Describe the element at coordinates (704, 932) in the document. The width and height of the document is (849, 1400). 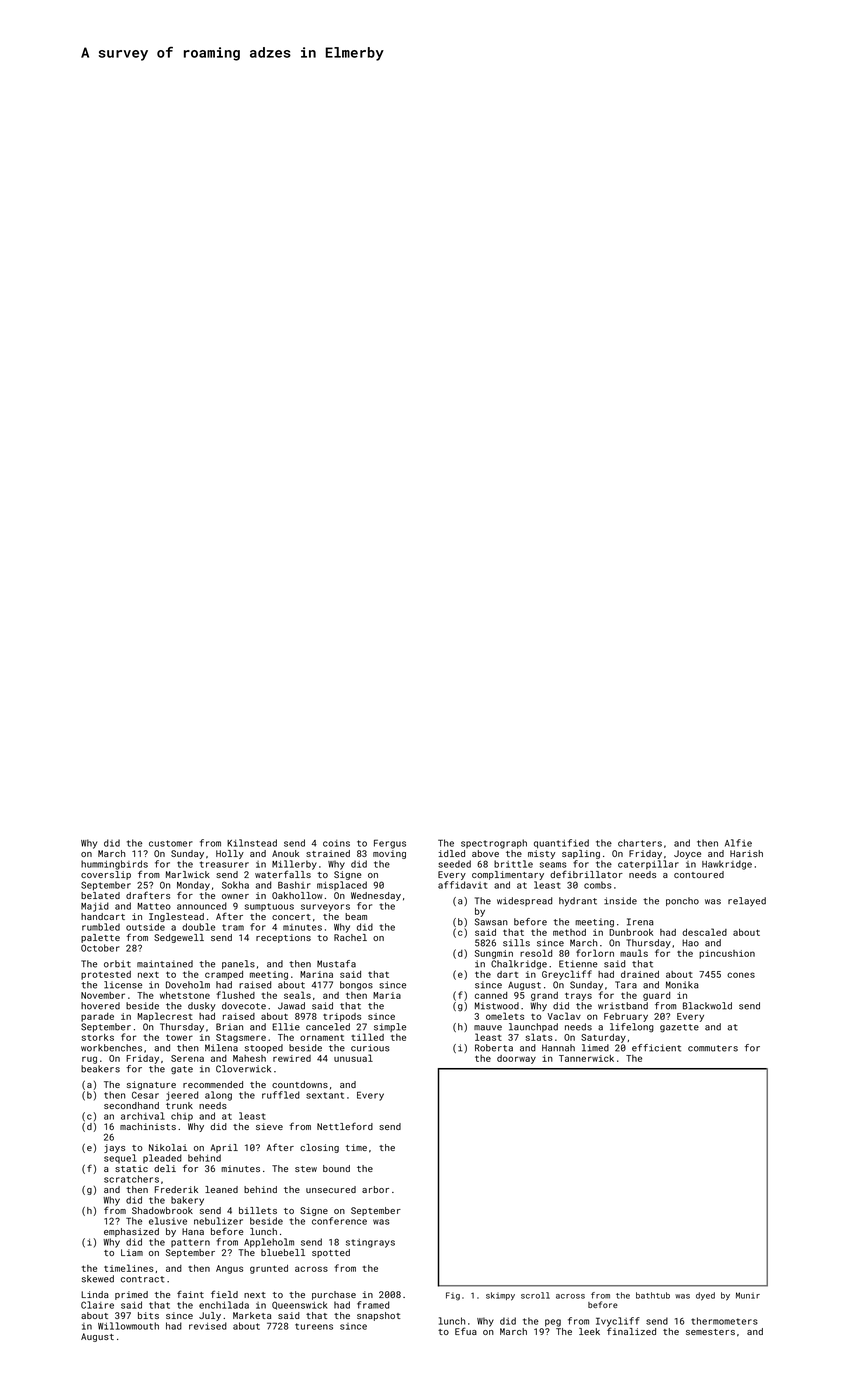
I see `descaled` at that location.
